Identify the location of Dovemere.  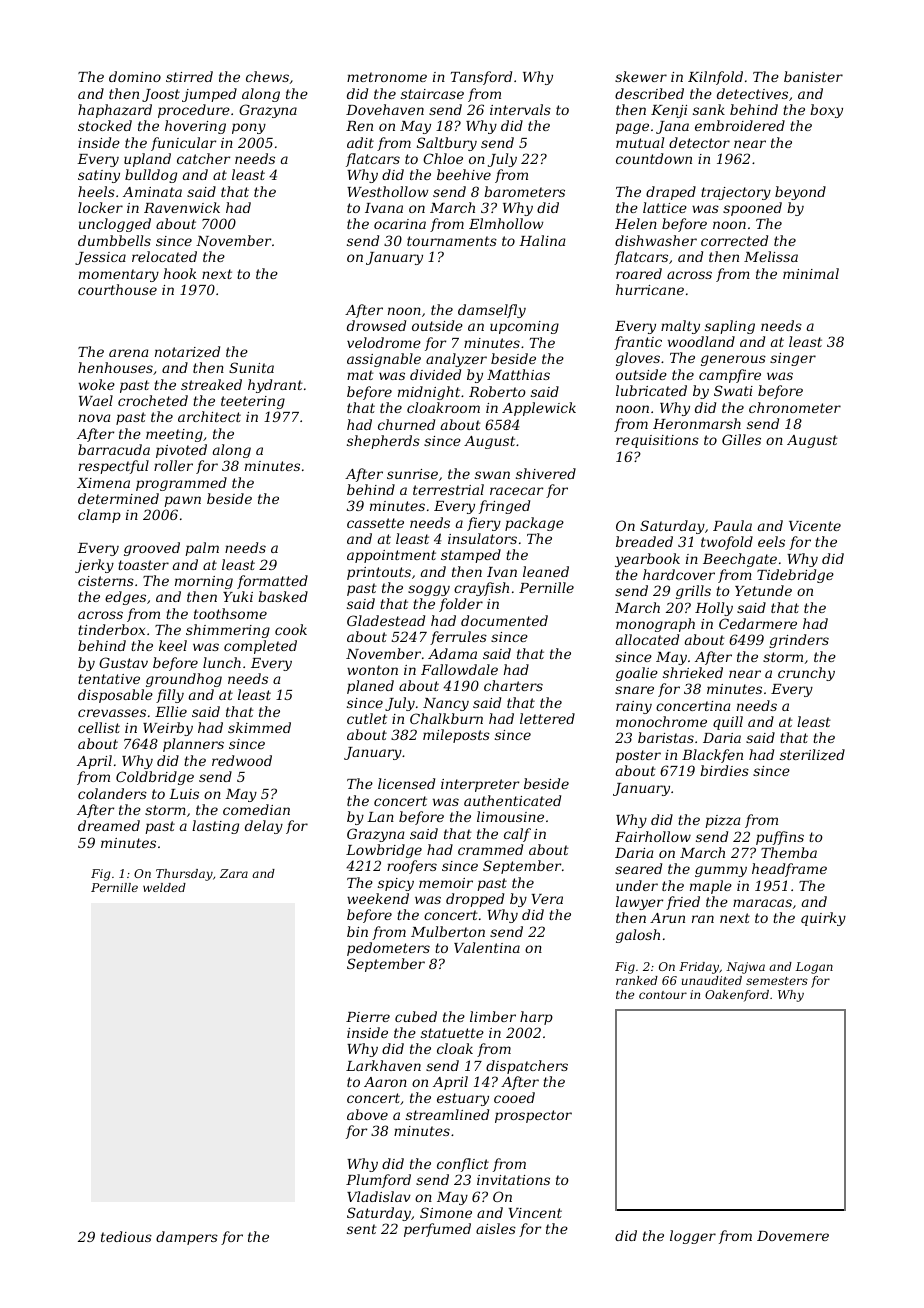
(793, 1236).
